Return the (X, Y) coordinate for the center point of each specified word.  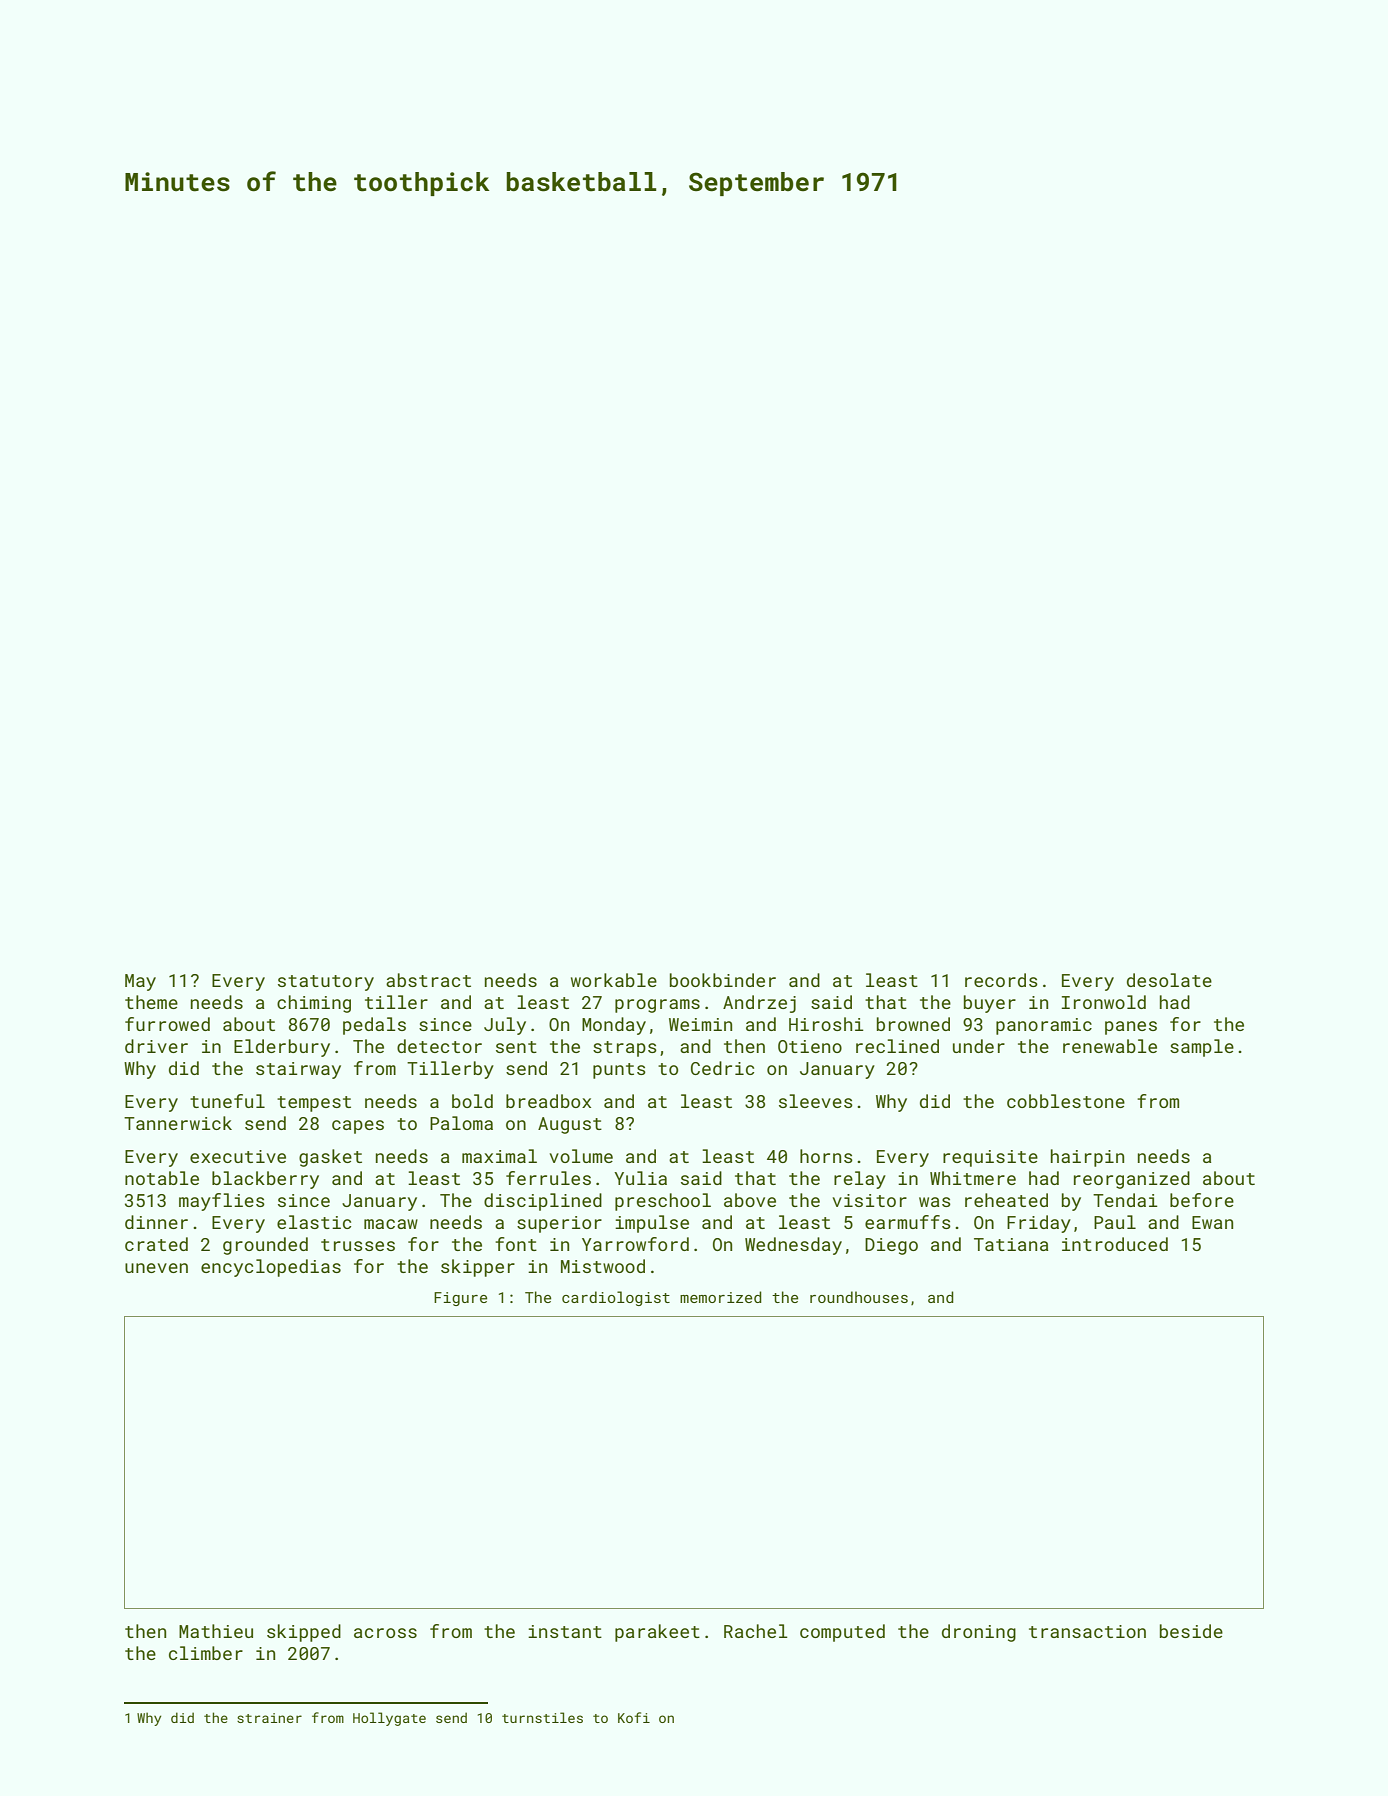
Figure (460, 1299)
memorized (721, 1297)
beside (1191, 1631)
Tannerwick (178, 1123)
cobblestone (1066, 1101)
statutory (326, 983)
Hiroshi (826, 1024)
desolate (1169, 980)
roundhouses (859, 1297)
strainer (269, 1718)
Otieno (810, 1046)
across (385, 1633)
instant (565, 1631)
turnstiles (542, 1717)
